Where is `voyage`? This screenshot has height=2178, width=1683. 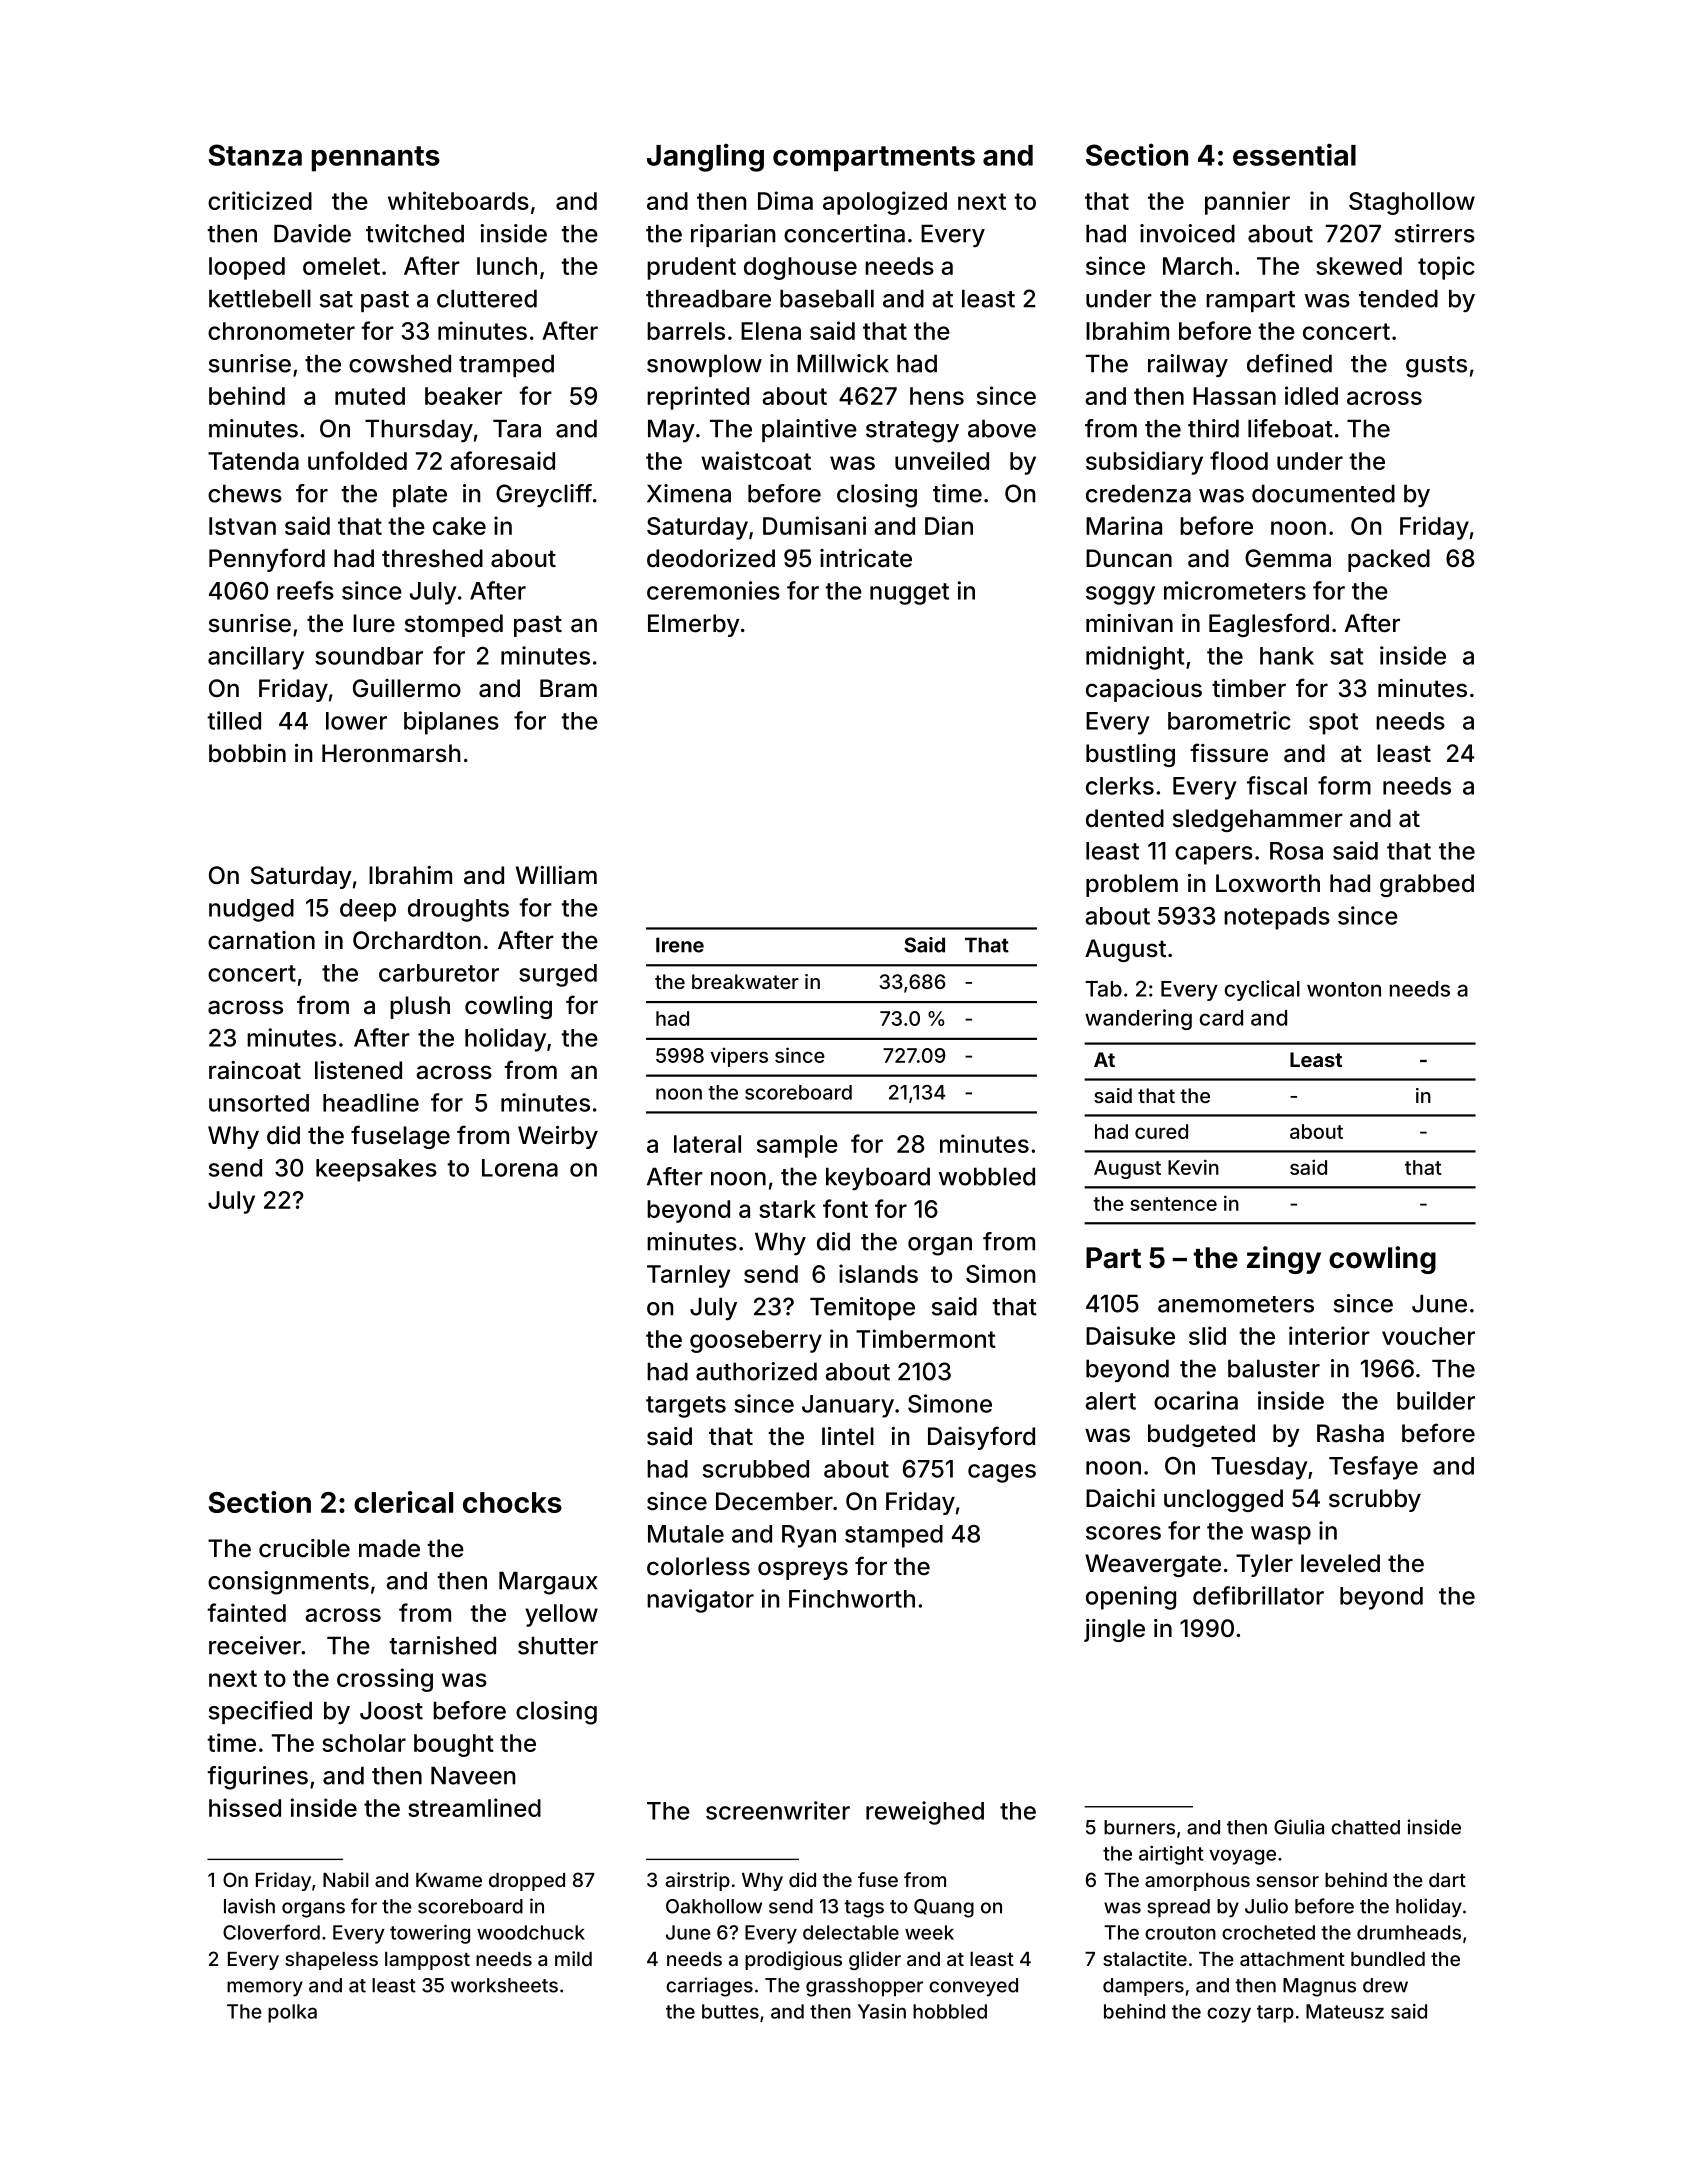
voyage is located at coordinates (1242, 1857).
